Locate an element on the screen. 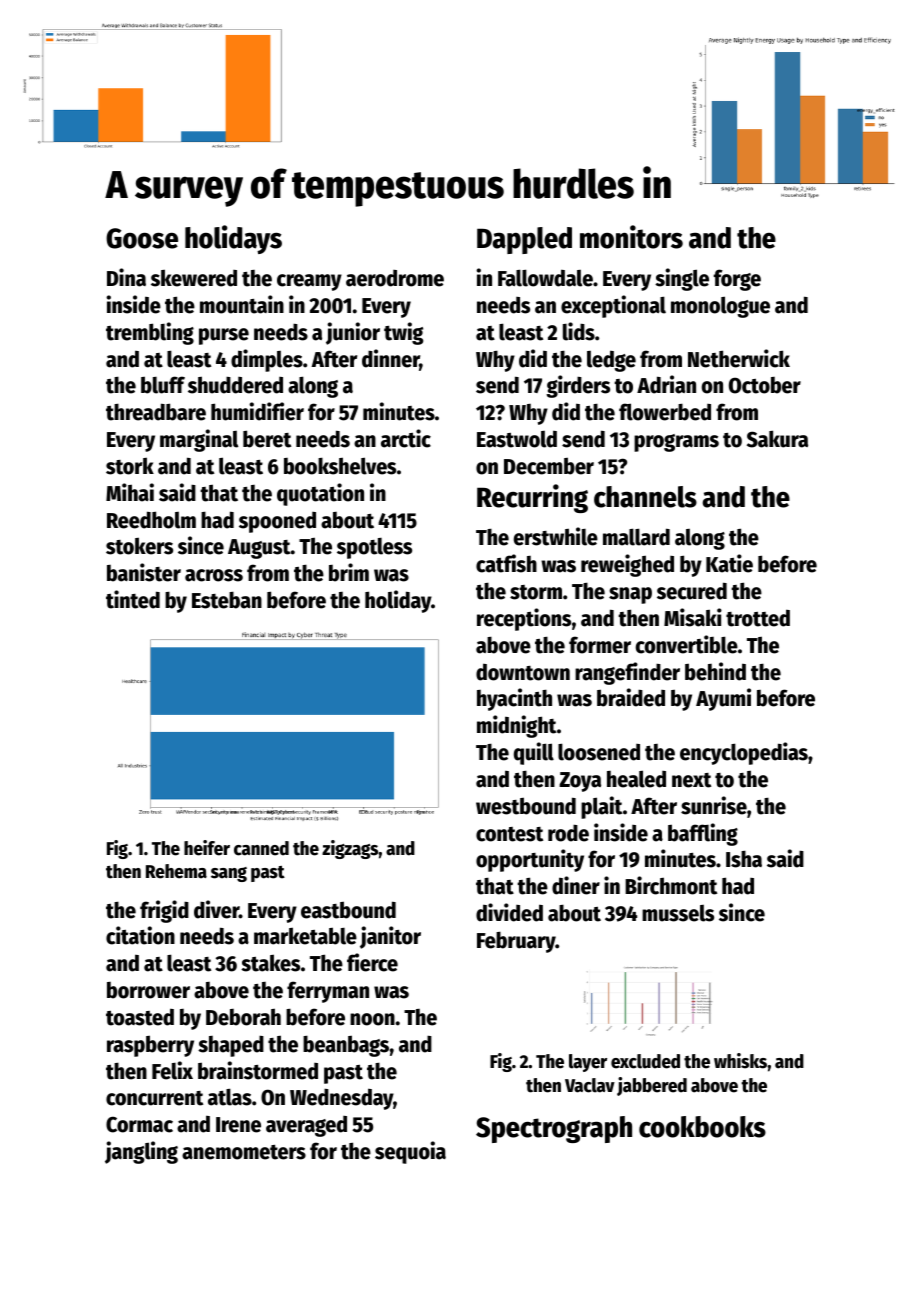 The height and width of the screenshot is (1311, 924). Sakura is located at coordinates (777, 439).
